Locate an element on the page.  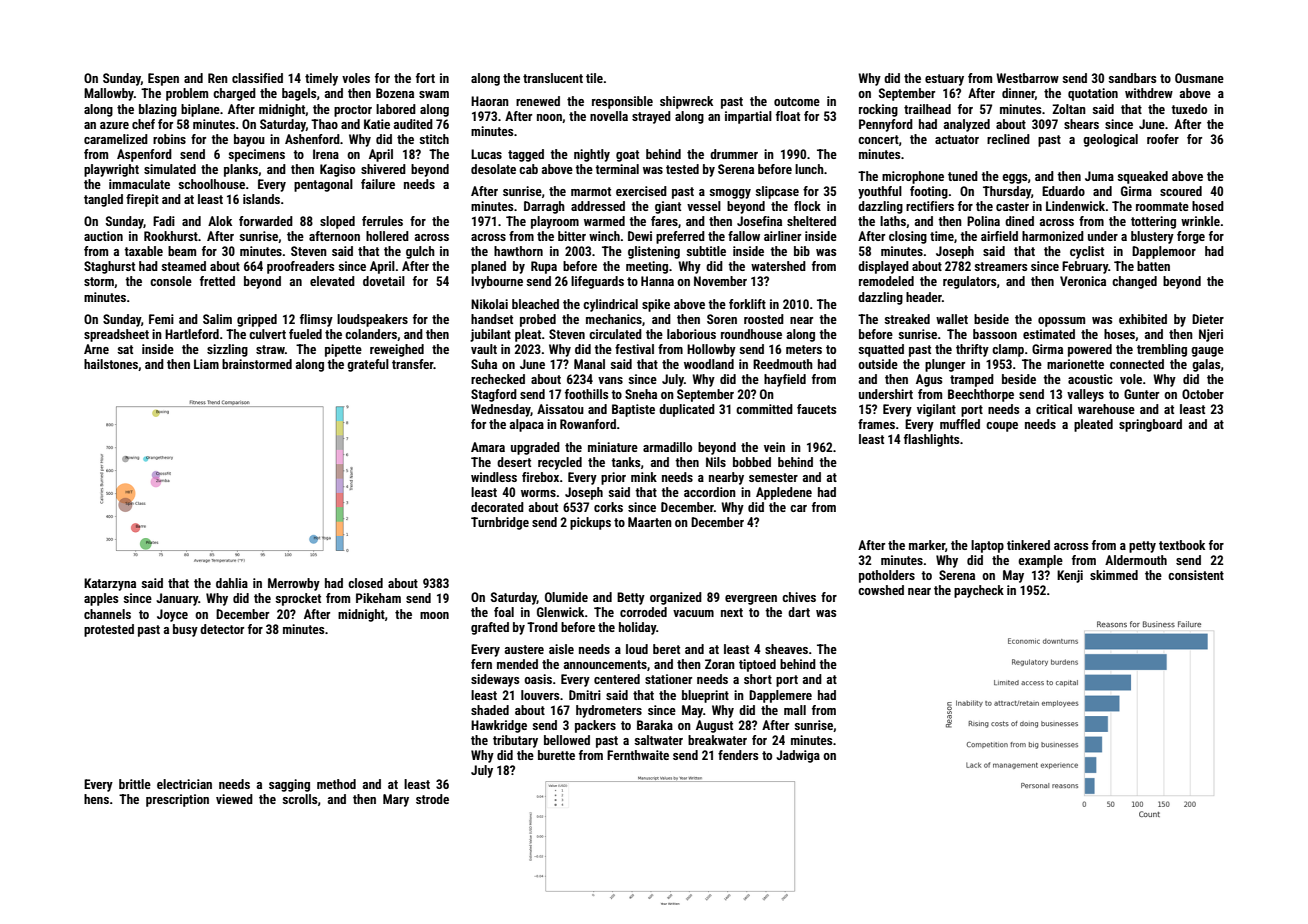
Pennyford is located at coordinates (886, 125).
